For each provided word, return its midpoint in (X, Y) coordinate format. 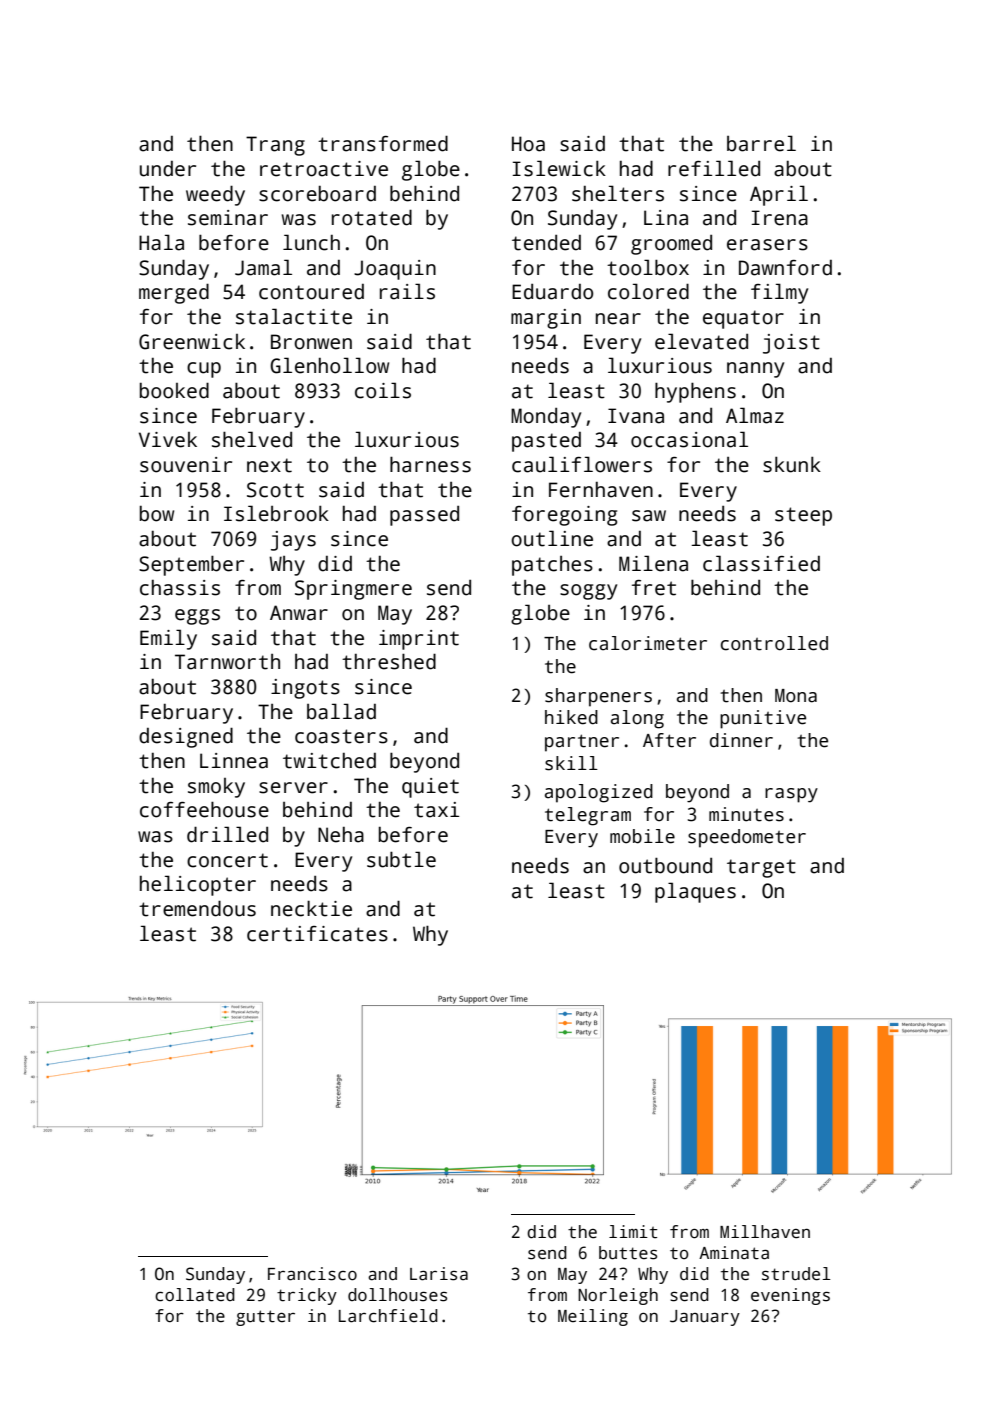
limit (633, 1232)
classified (761, 563)
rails (407, 291)
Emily (168, 639)
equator (743, 319)
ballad (341, 711)
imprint (419, 640)
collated (195, 1295)
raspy (791, 795)
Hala (161, 242)
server (293, 788)
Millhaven (765, 1232)
